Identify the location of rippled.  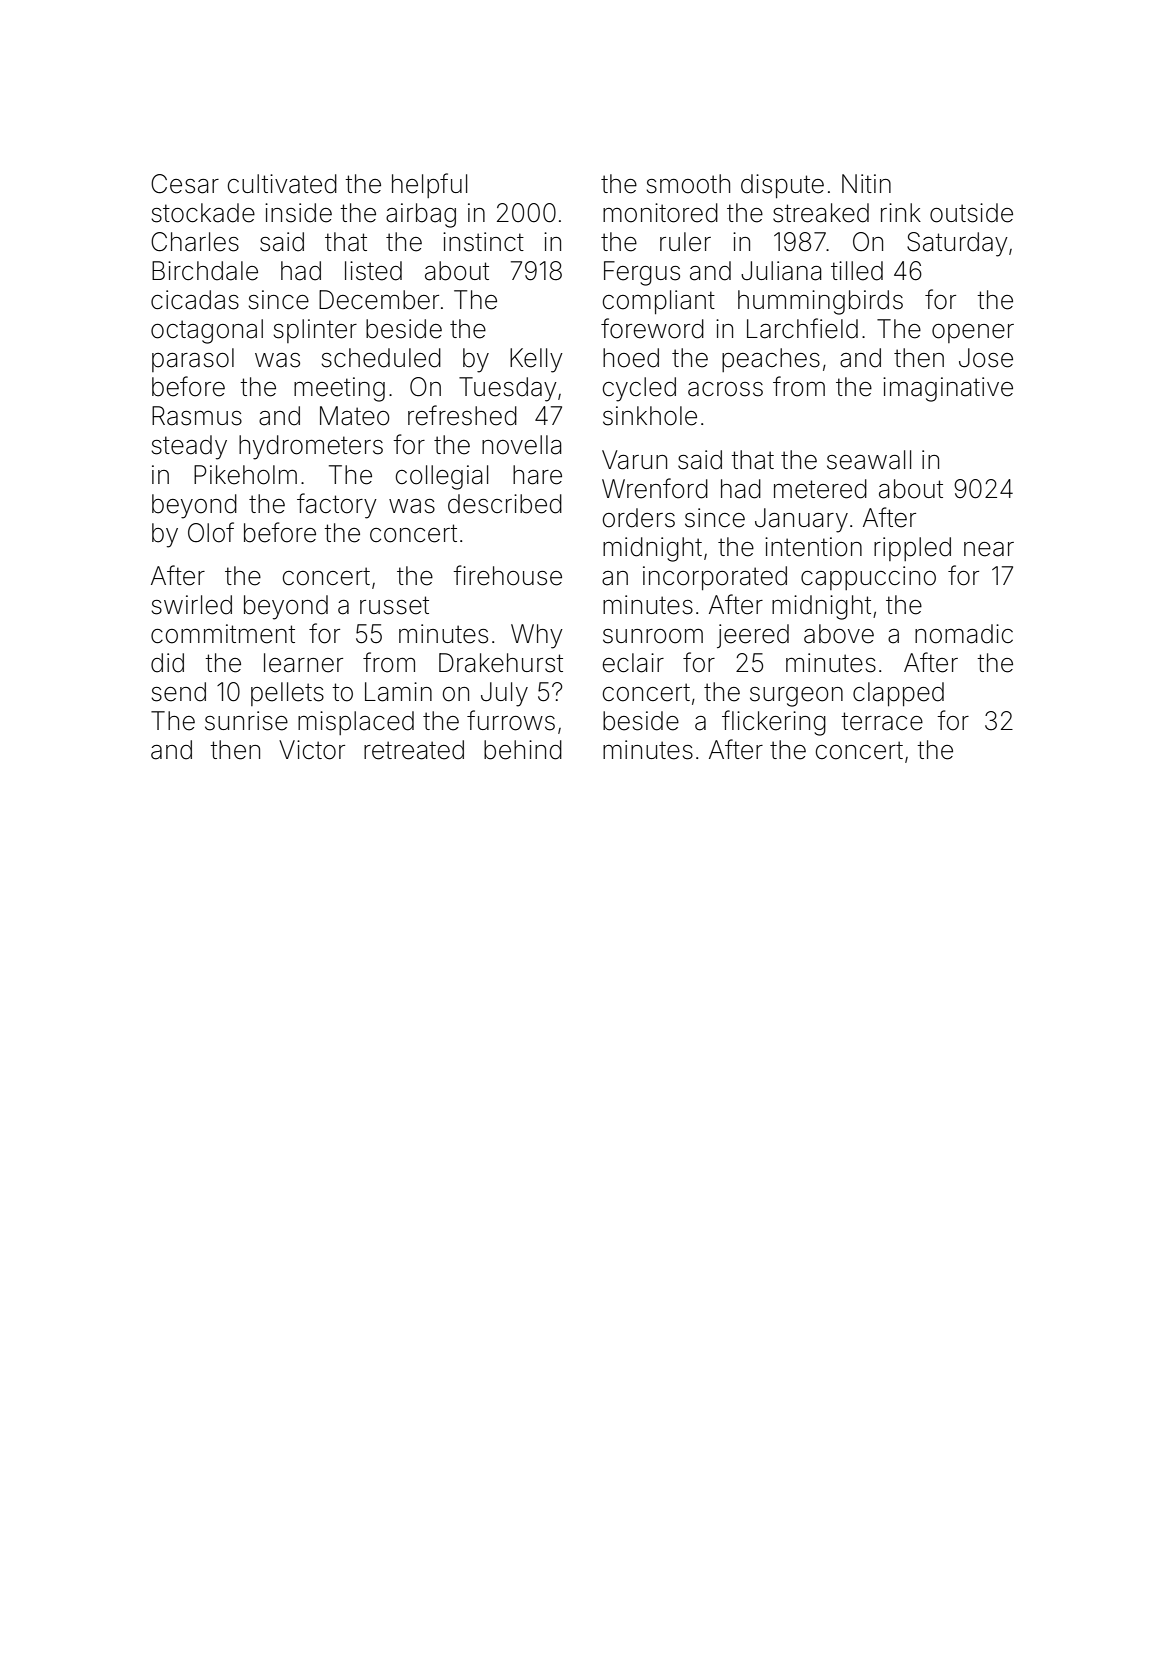
(912, 549).
